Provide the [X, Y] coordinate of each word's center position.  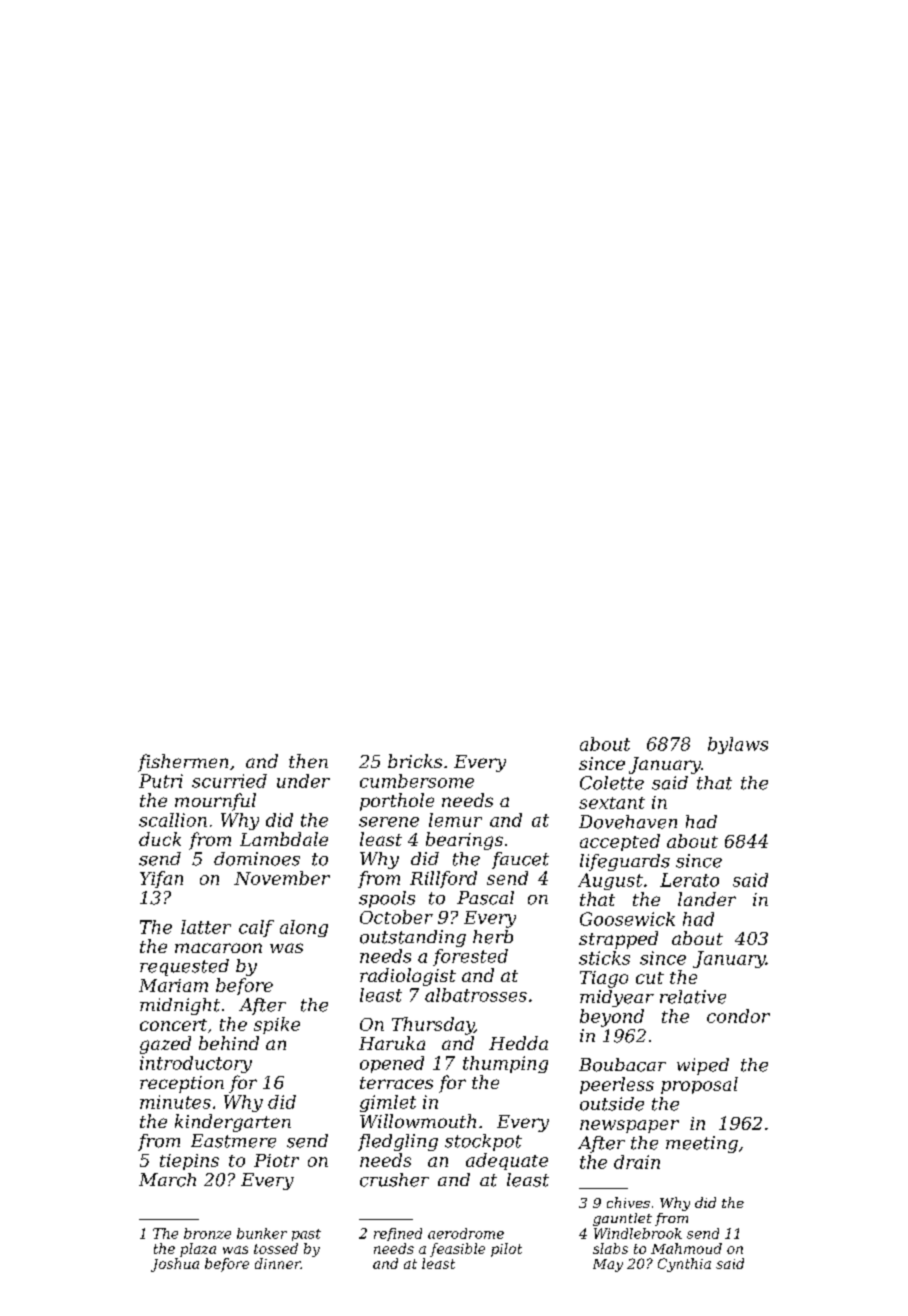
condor [738, 1016]
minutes [175, 1102]
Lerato [689, 880]
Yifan [161, 879]
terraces [396, 1083]
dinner [278, 1263]
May [608, 1265]
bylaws [738, 745]
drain [637, 1162]
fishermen [183, 763]
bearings [464, 841]
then [308, 761]
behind [229, 1043]
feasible [457, 1250]
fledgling [398, 1142]
